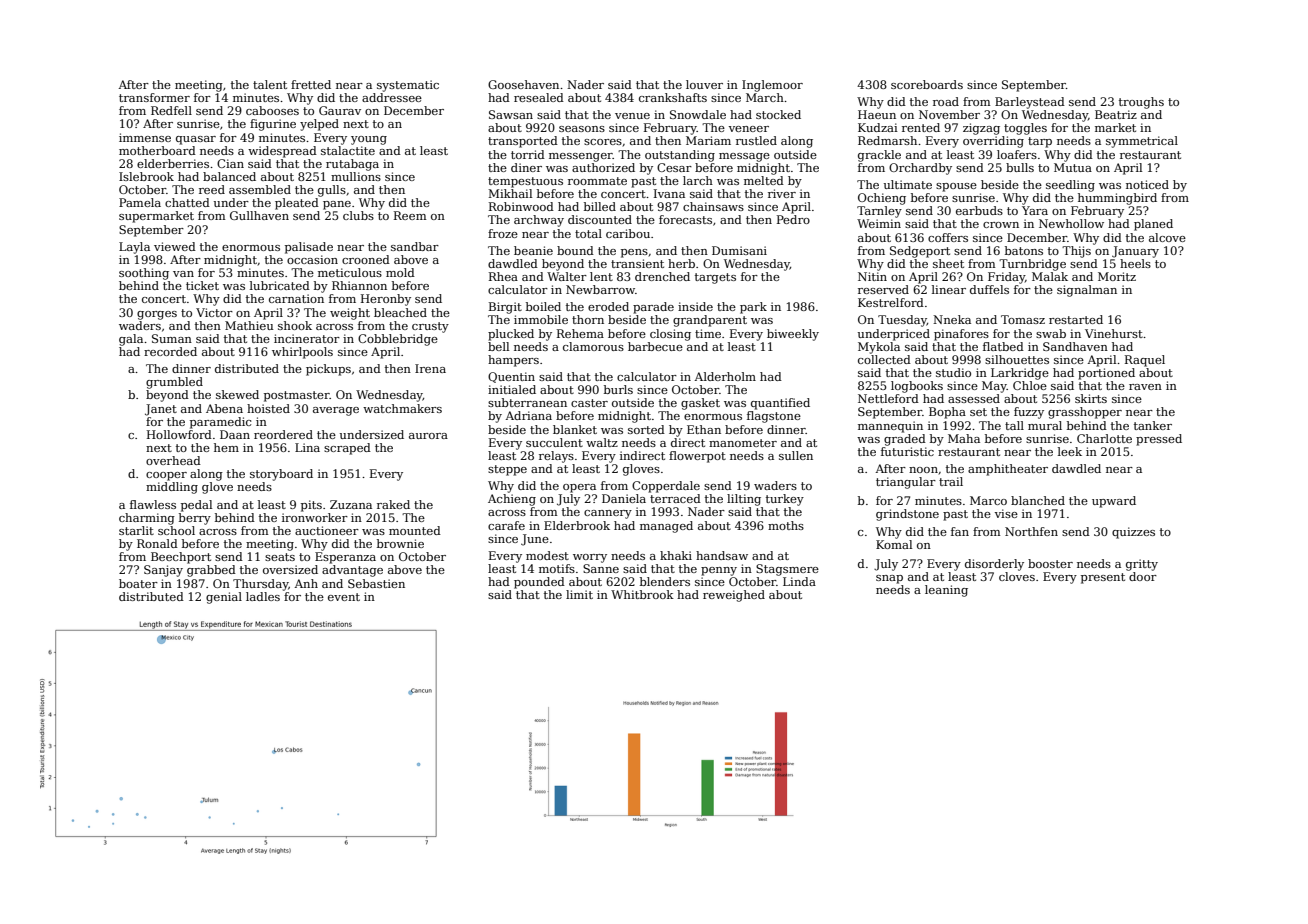  What do you see at coordinates (1153, 425) in the image?
I see `tanker` at bounding box center [1153, 425].
